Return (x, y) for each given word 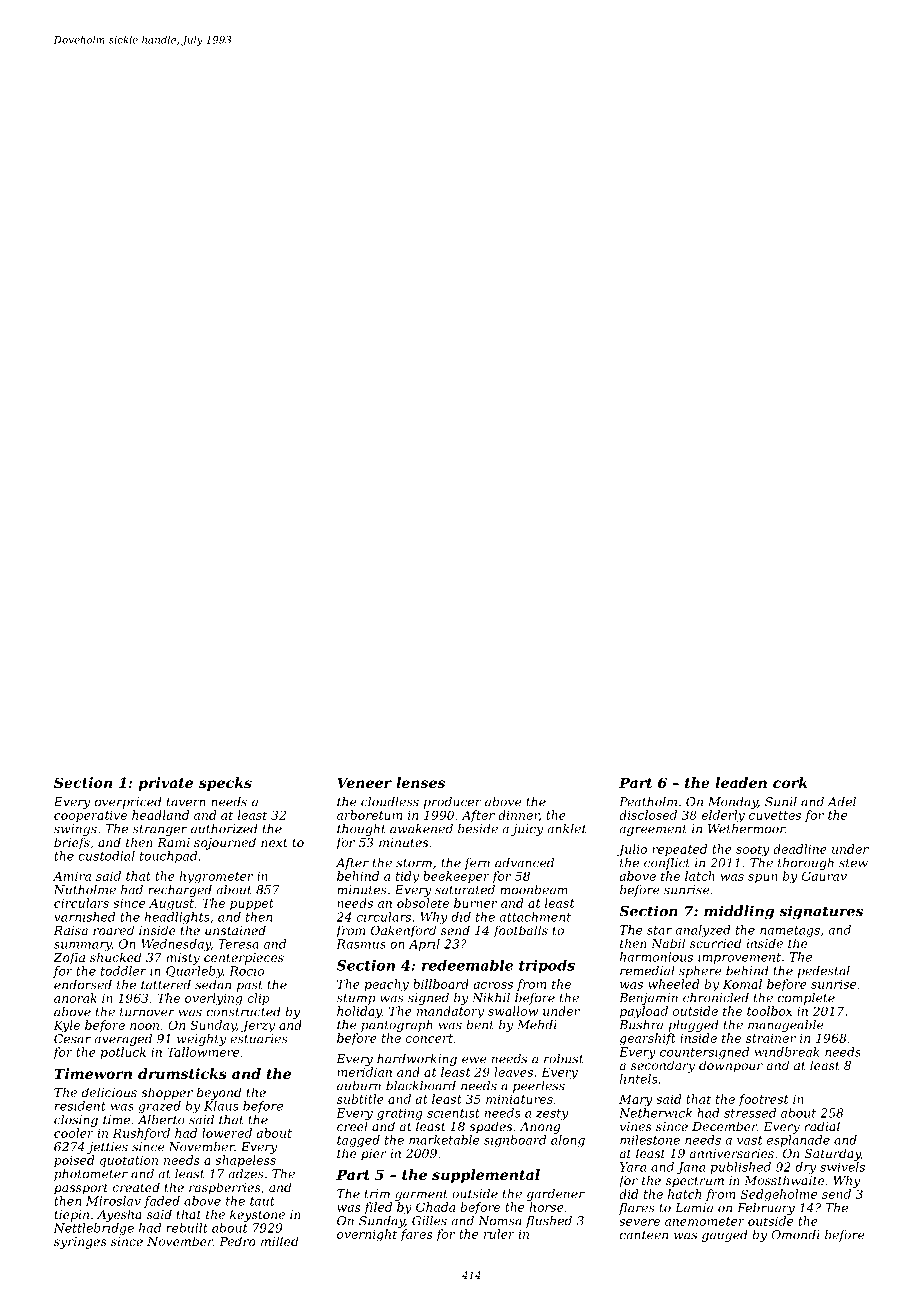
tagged (358, 1141)
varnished (84, 917)
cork (790, 782)
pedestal (823, 972)
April (424, 945)
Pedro (237, 1241)
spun (763, 879)
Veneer (364, 782)
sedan (213, 985)
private (165, 784)
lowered (227, 1133)
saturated (465, 890)
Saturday (833, 1154)
